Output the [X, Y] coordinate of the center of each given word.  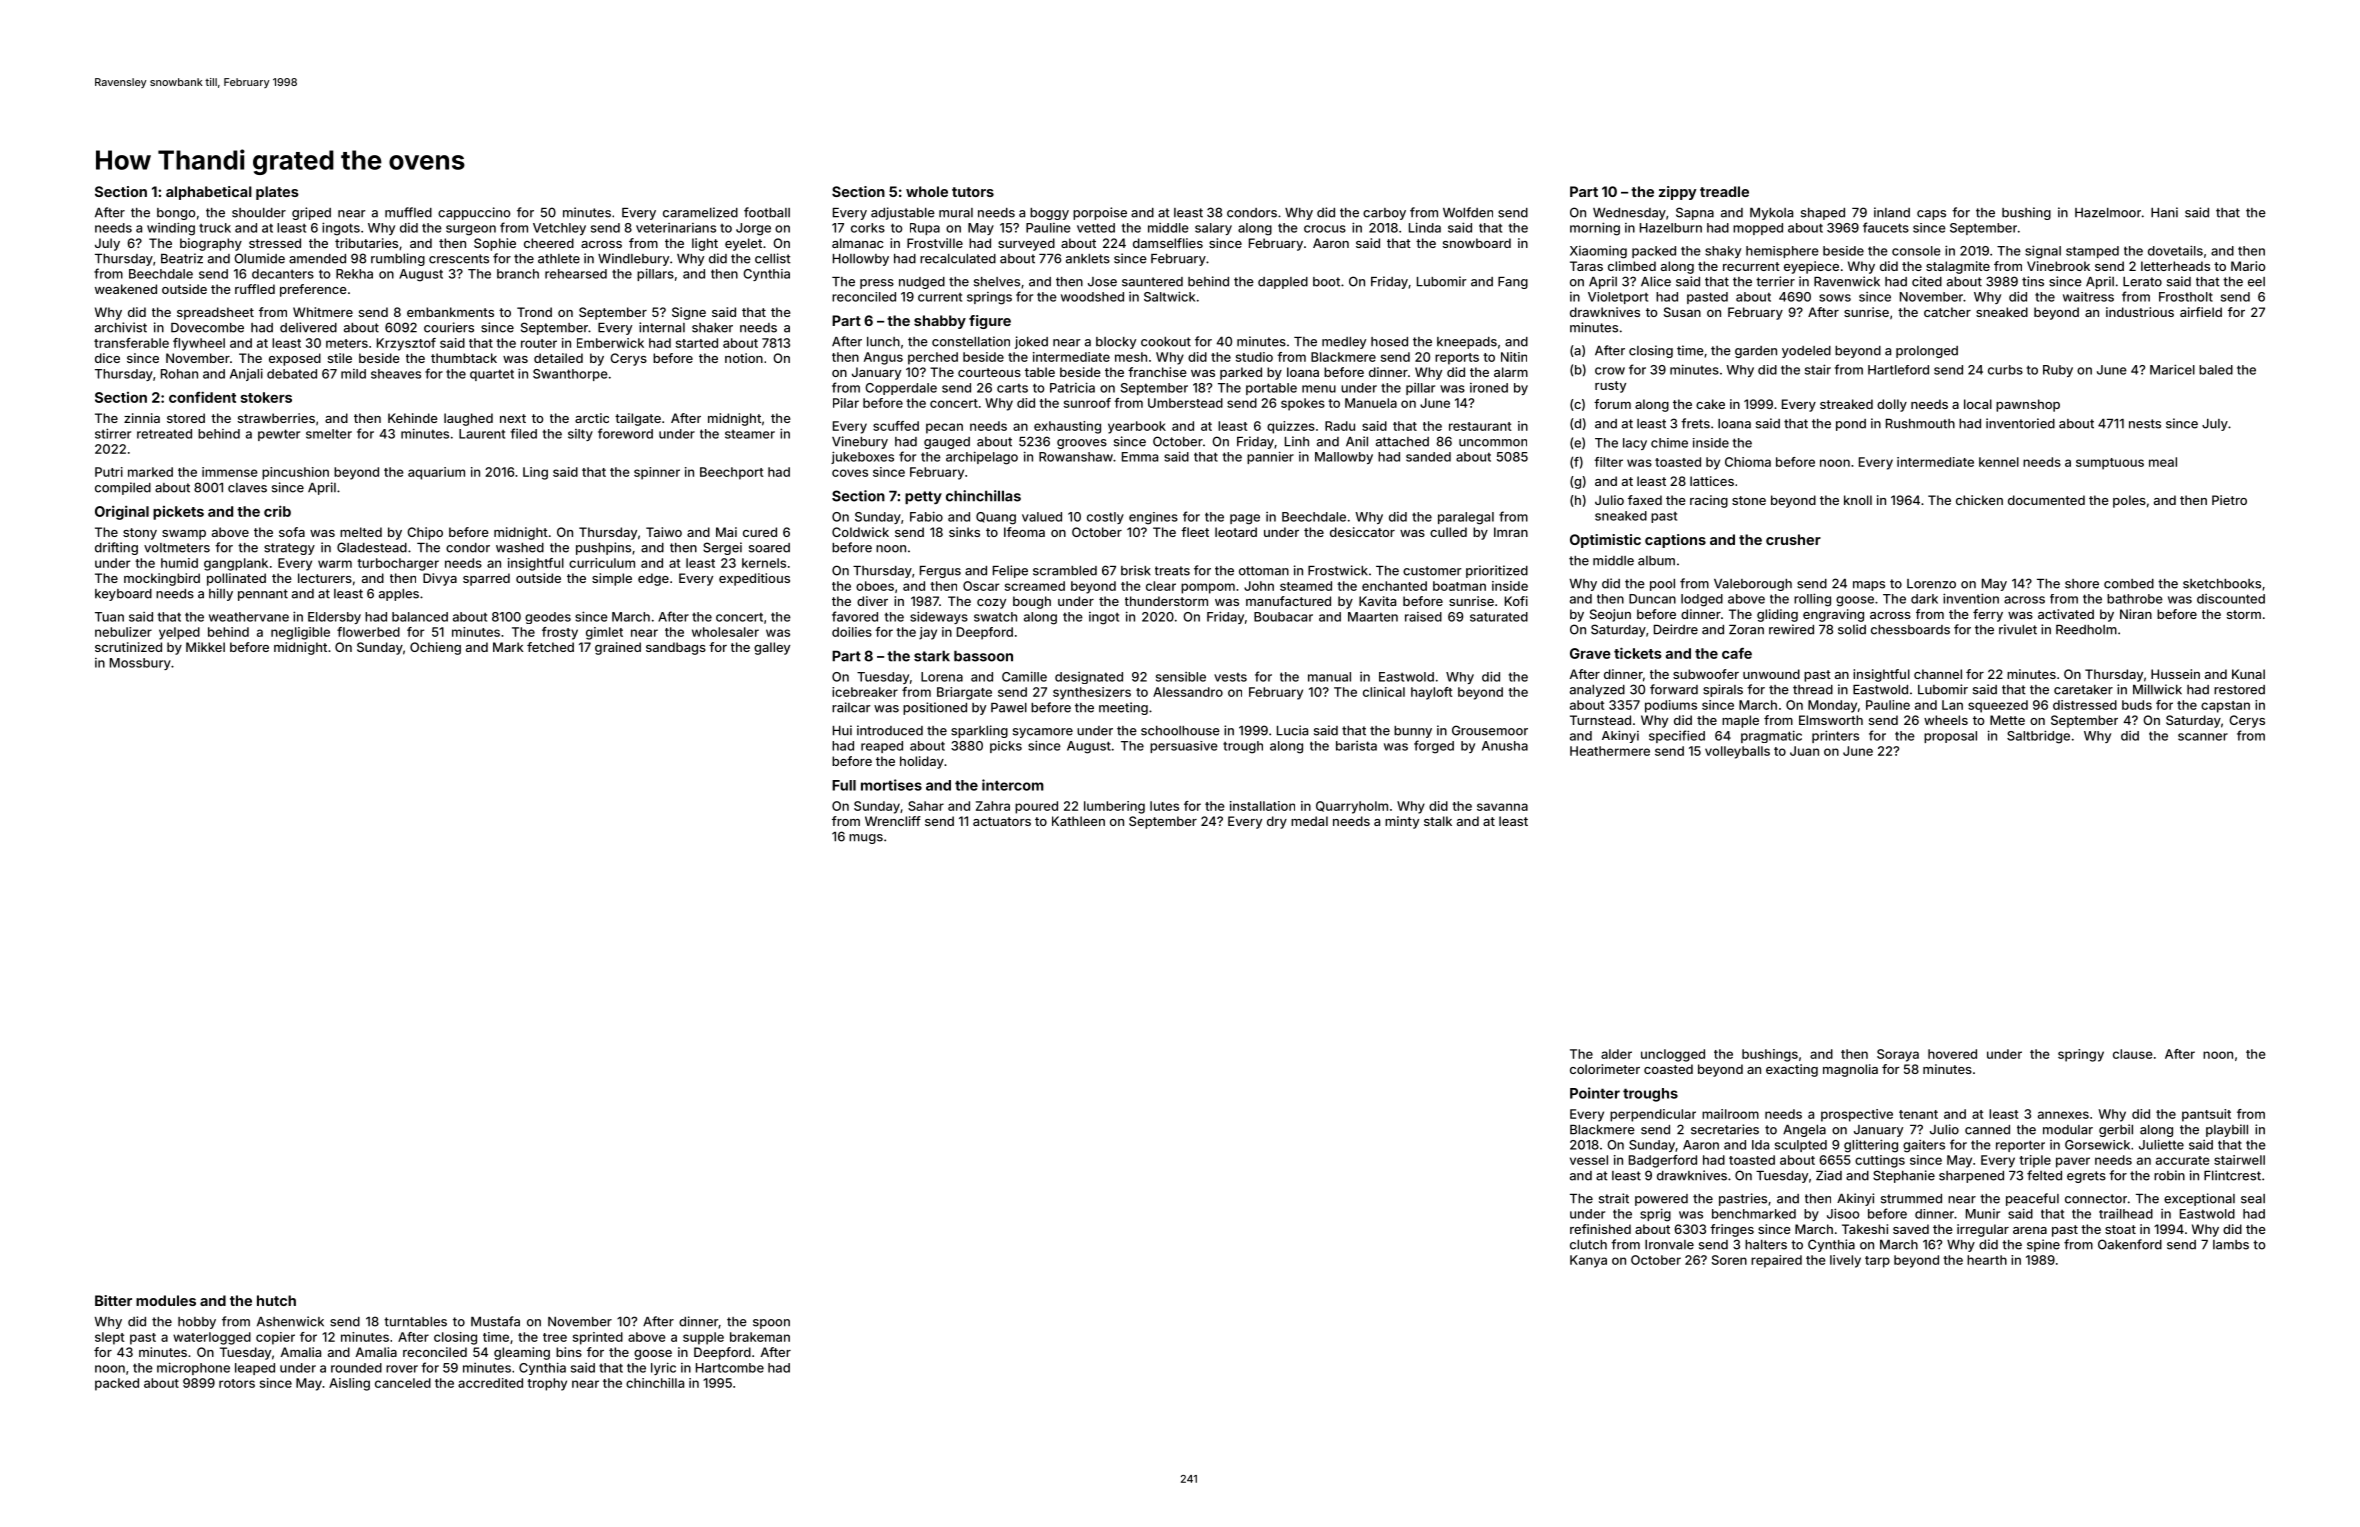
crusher [1793, 539]
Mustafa [495, 1321]
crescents [459, 259]
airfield [2201, 312]
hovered [1952, 1054]
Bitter [113, 1300]
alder [1616, 1054]
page [1245, 519]
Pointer [1595, 1093]
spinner [657, 473]
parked [1241, 373]
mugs [866, 839]
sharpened [1971, 1177]
